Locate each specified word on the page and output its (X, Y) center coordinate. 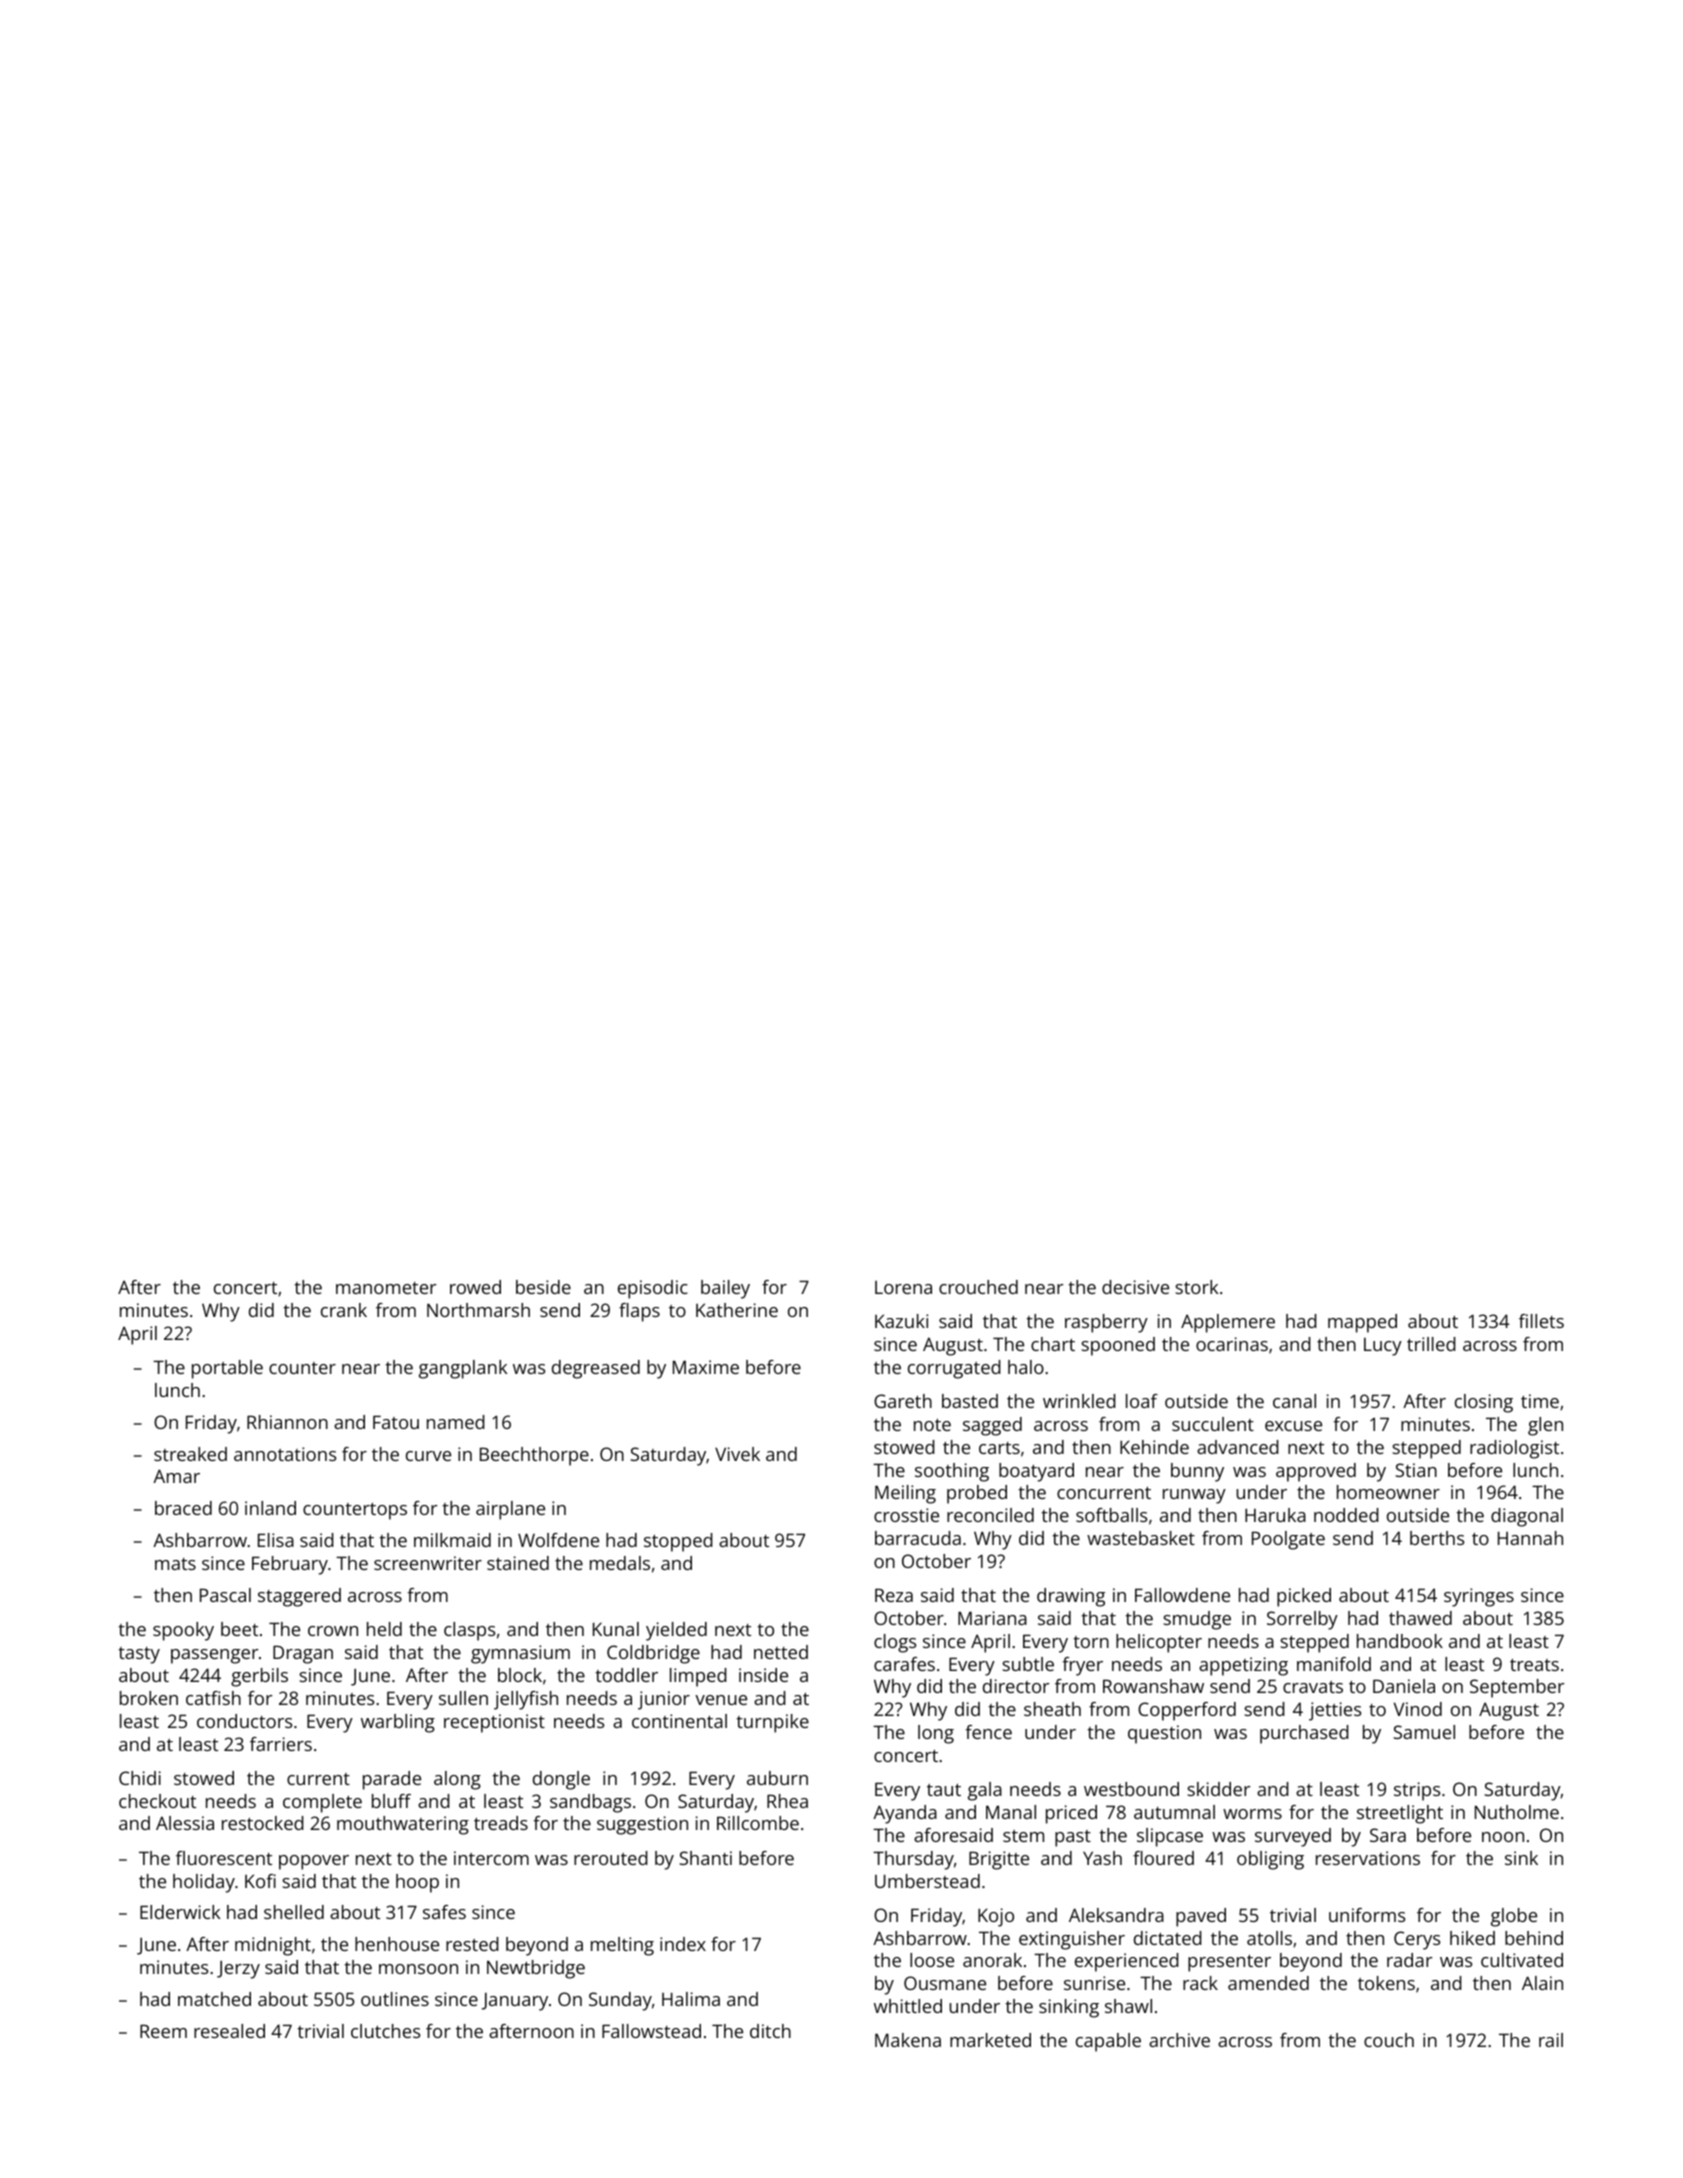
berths (1437, 1538)
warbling (398, 1723)
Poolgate (1288, 1540)
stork (1196, 1287)
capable (1108, 2042)
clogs (895, 1643)
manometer (386, 1288)
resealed (229, 2031)
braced (183, 1508)
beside (543, 1287)
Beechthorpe (534, 1456)
